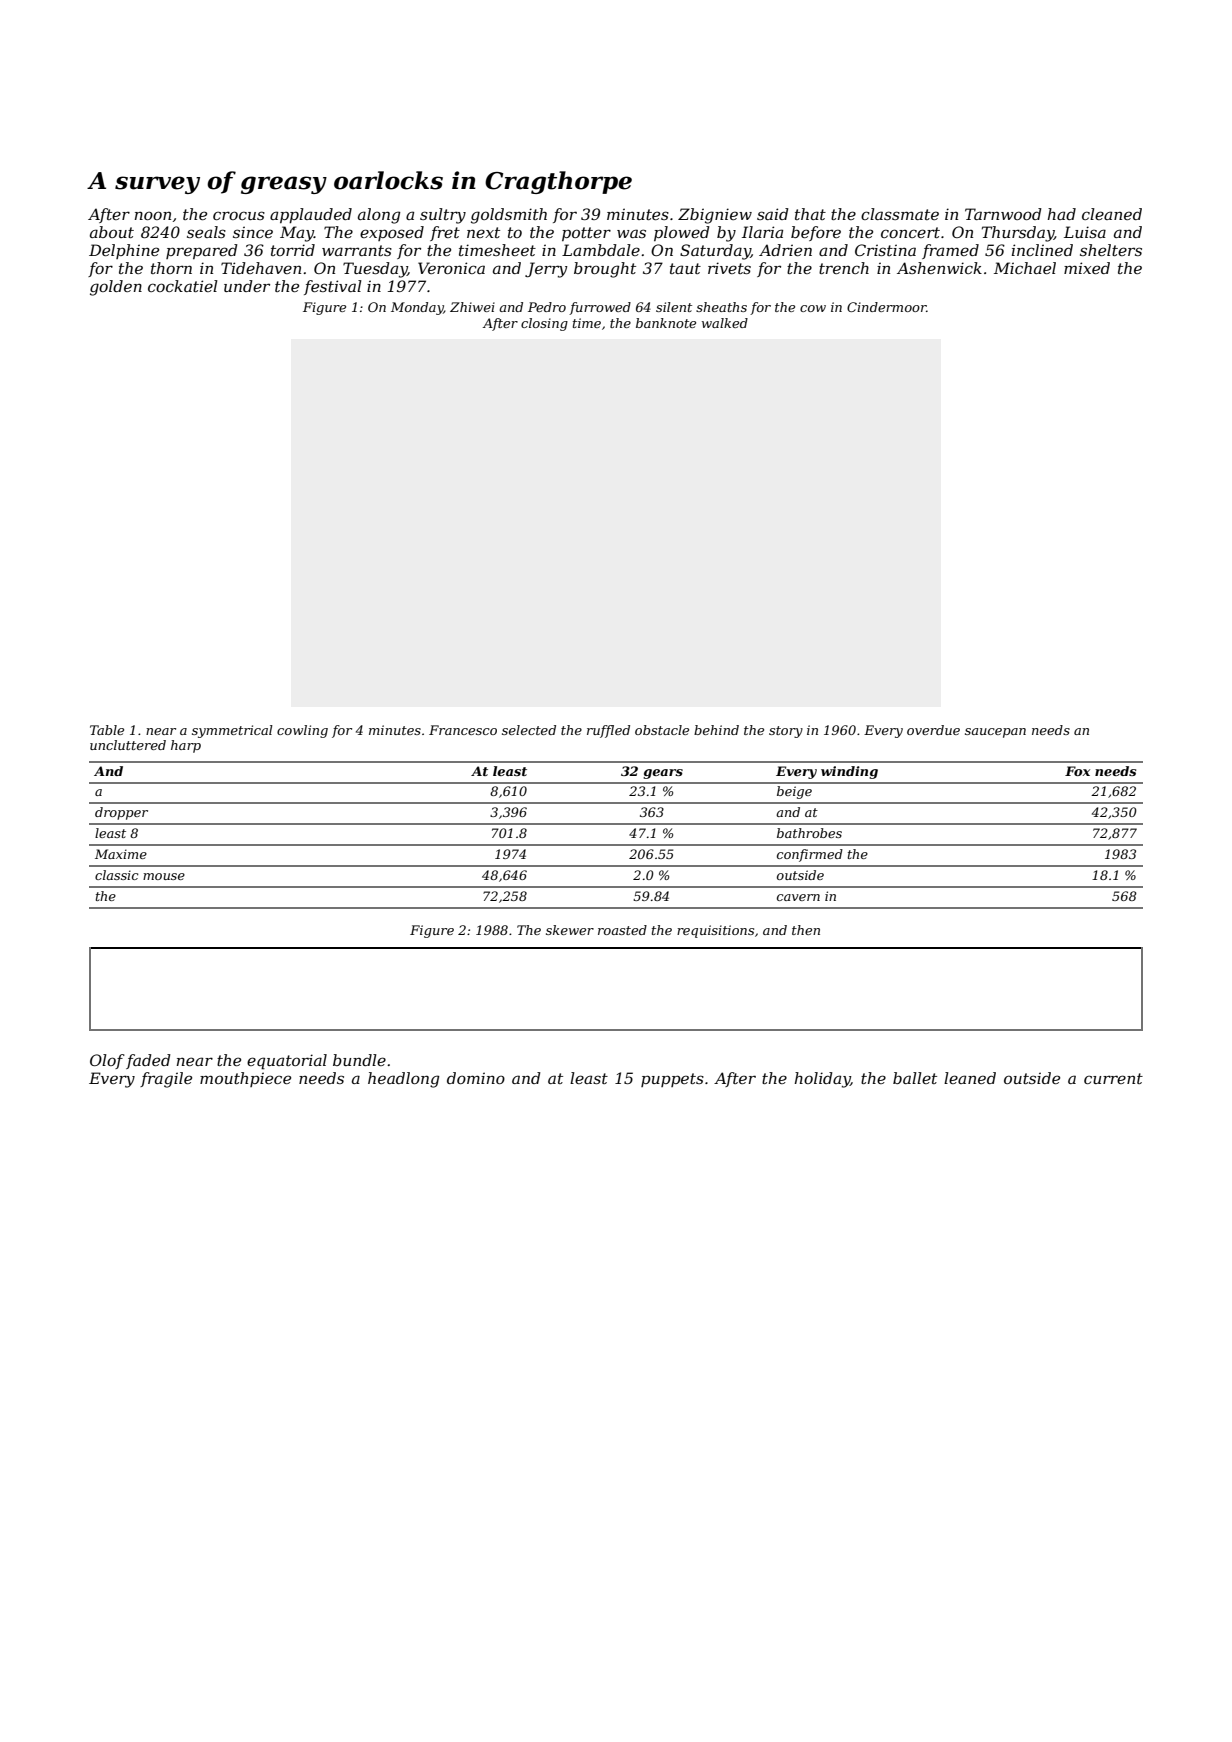 The width and height of the screenshot is (1232, 1742). What do you see at coordinates (666, 323) in the screenshot?
I see `banknote` at bounding box center [666, 323].
